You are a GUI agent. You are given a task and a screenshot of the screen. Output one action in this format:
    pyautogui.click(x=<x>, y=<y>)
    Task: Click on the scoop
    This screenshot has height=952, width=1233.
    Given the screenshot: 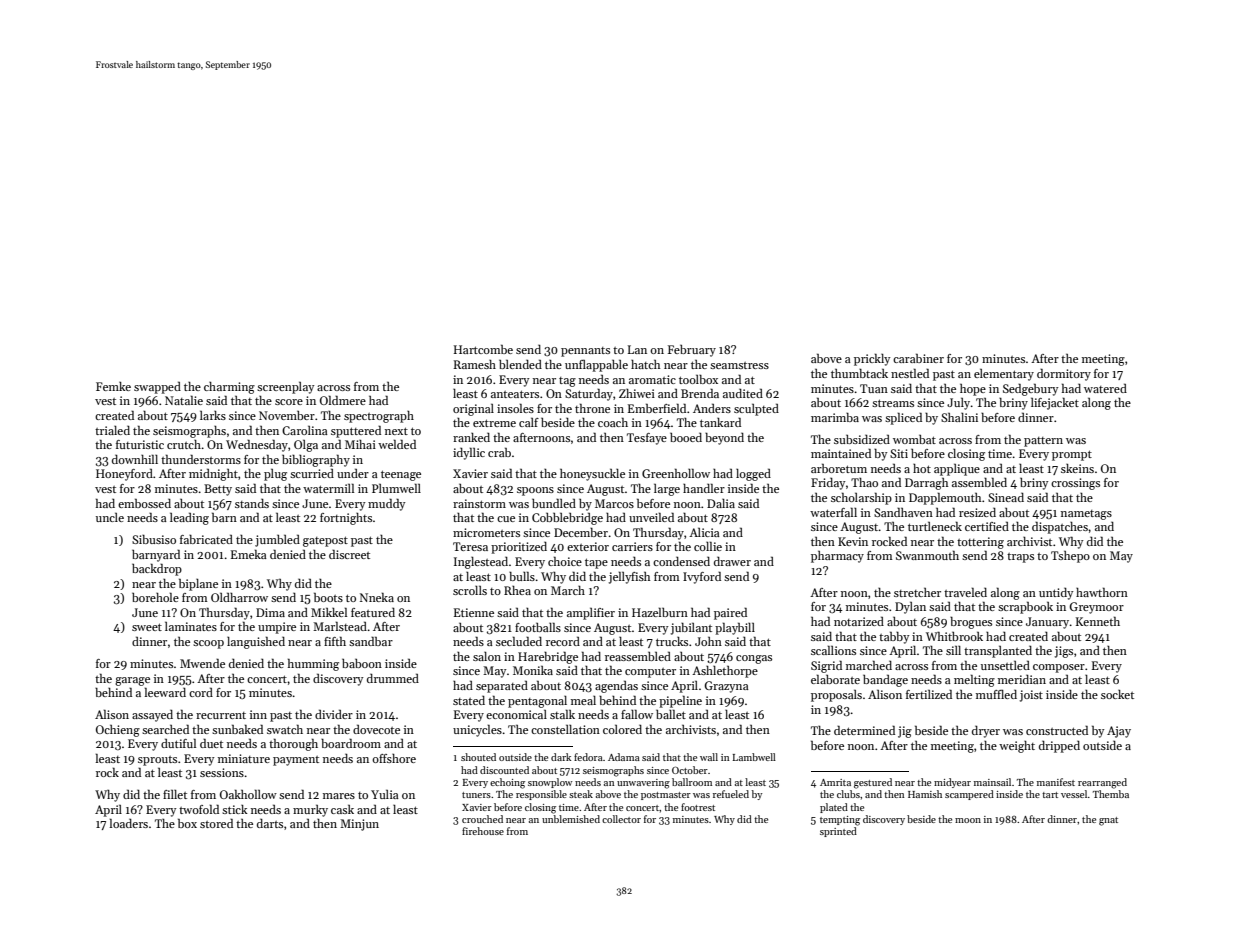 What is the action you would take?
    pyautogui.click(x=208, y=644)
